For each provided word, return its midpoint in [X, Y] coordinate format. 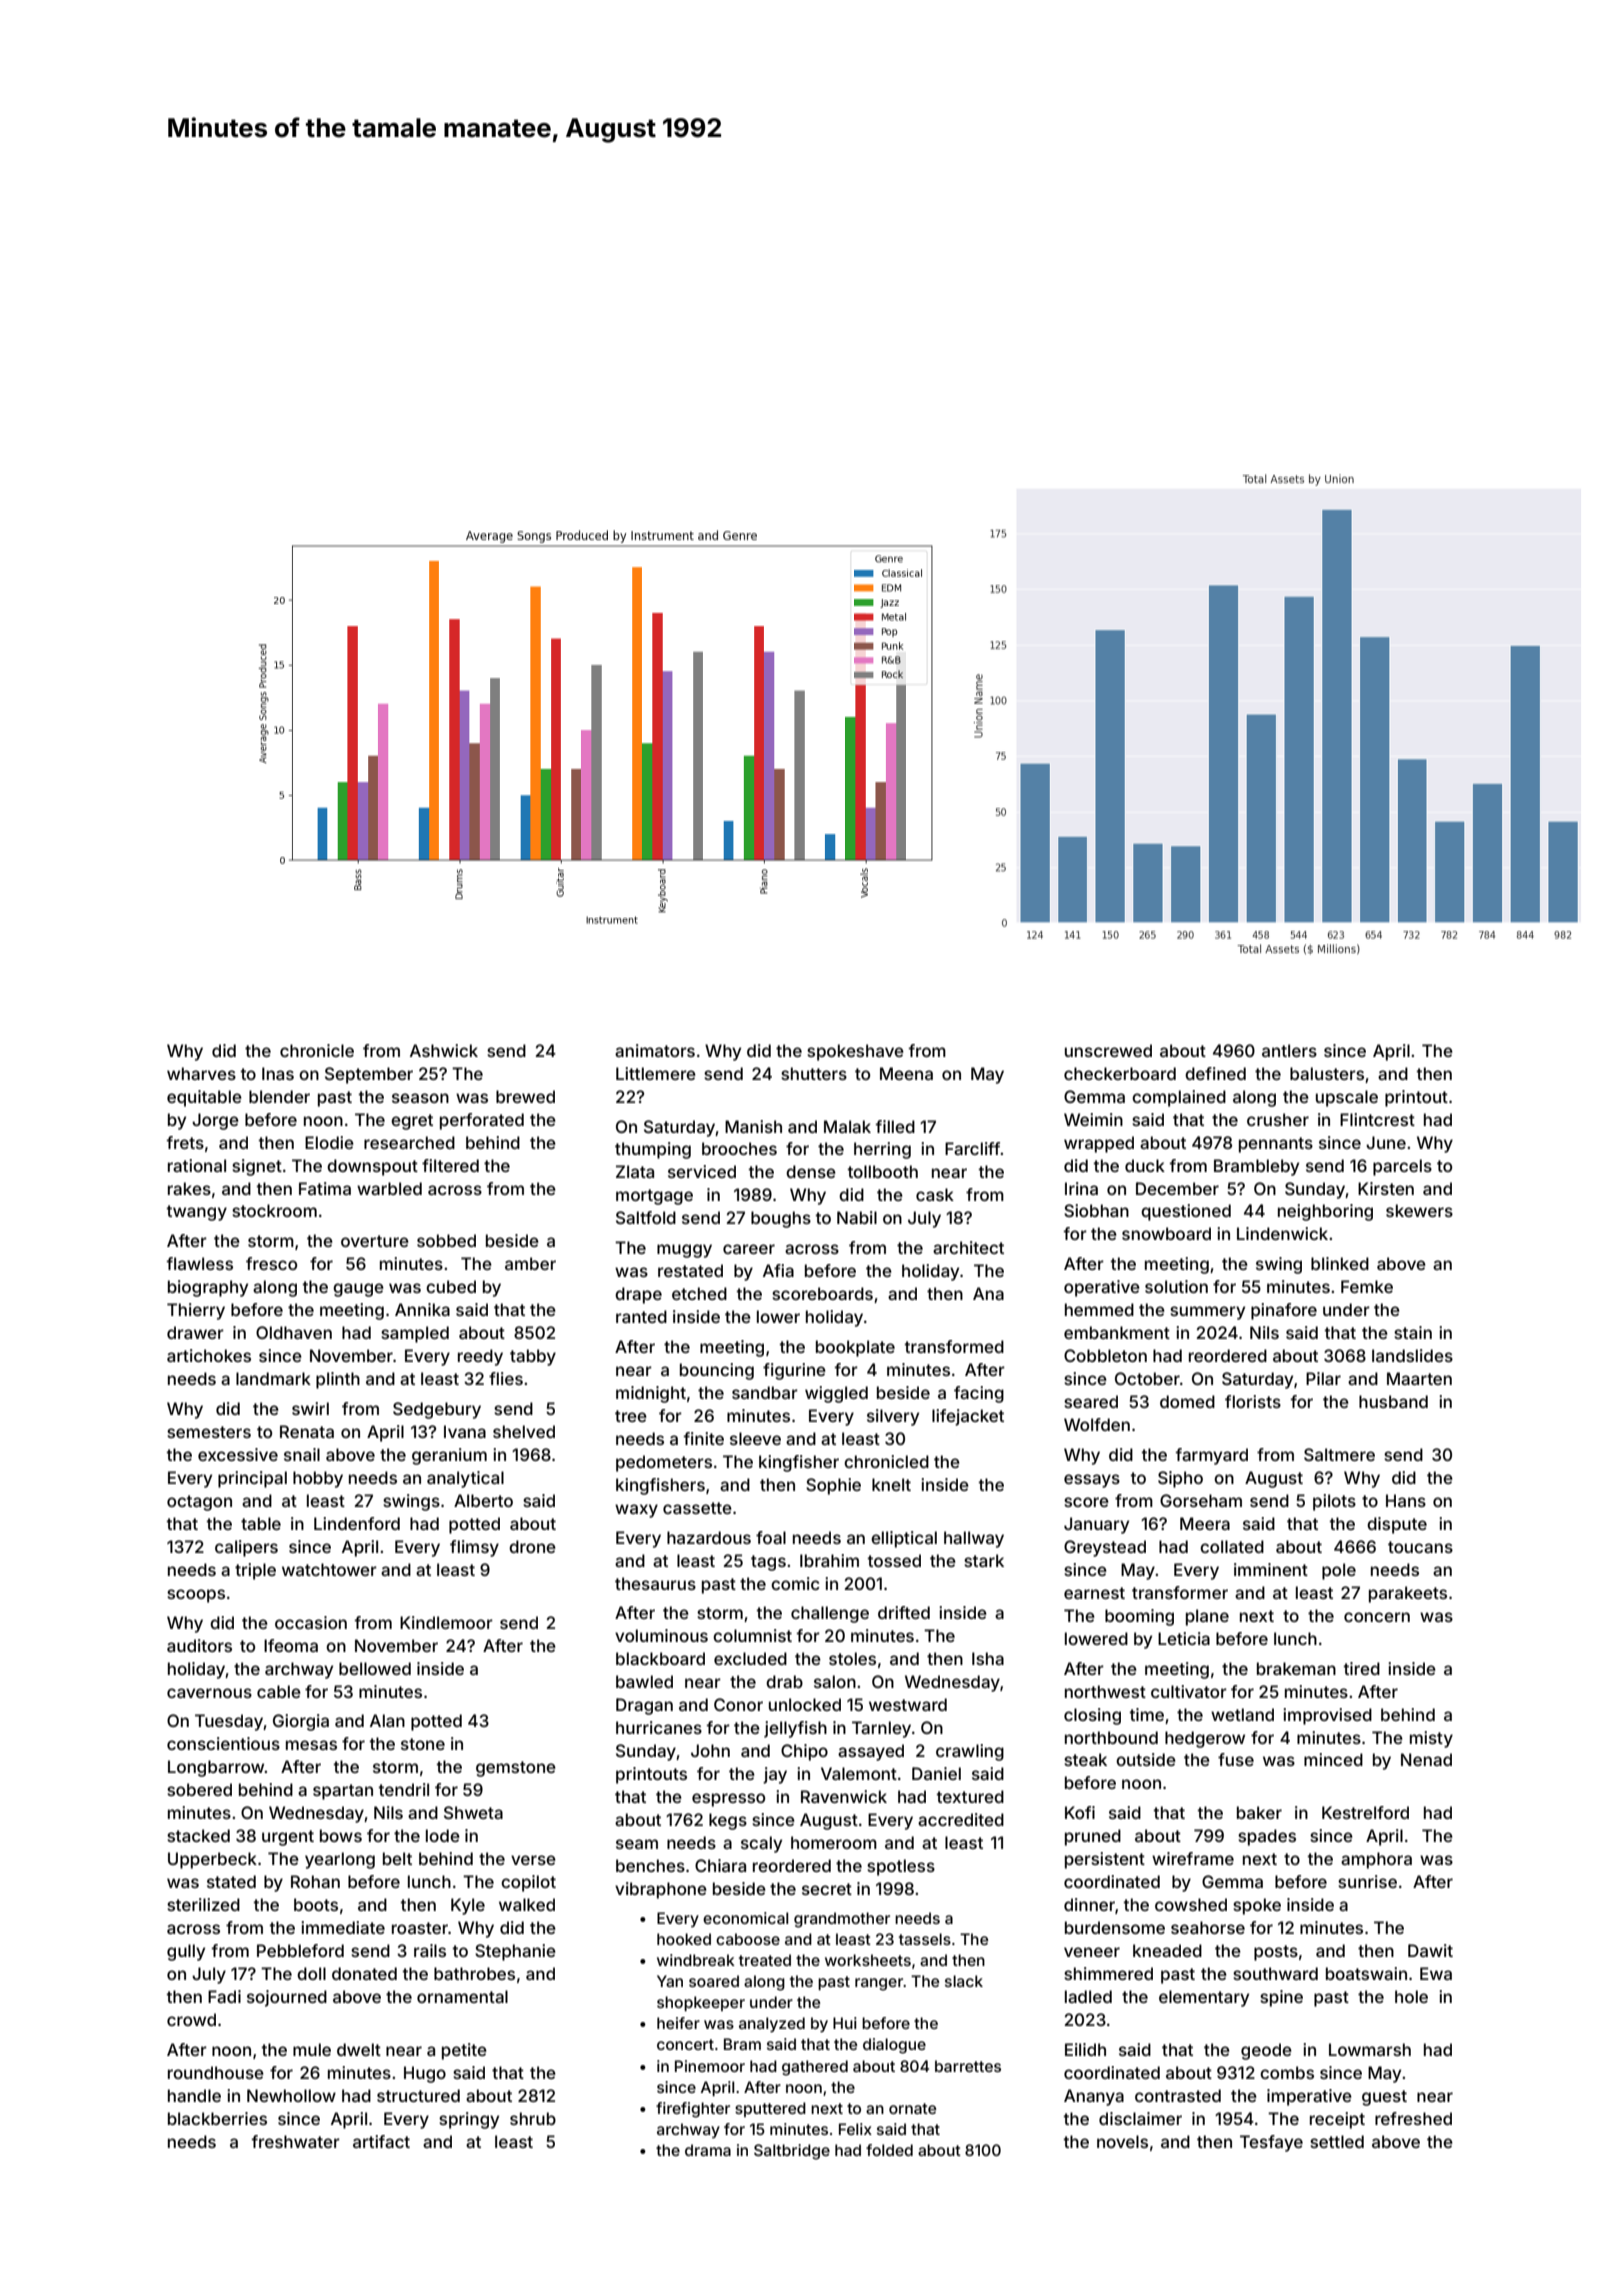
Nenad [1426, 1759]
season [420, 1098]
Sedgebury [437, 1410]
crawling [970, 1752]
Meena [906, 1073]
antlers [1289, 1050]
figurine [794, 1371]
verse [533, 1860]
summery [1207, 1313]
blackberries [217, 2118]
